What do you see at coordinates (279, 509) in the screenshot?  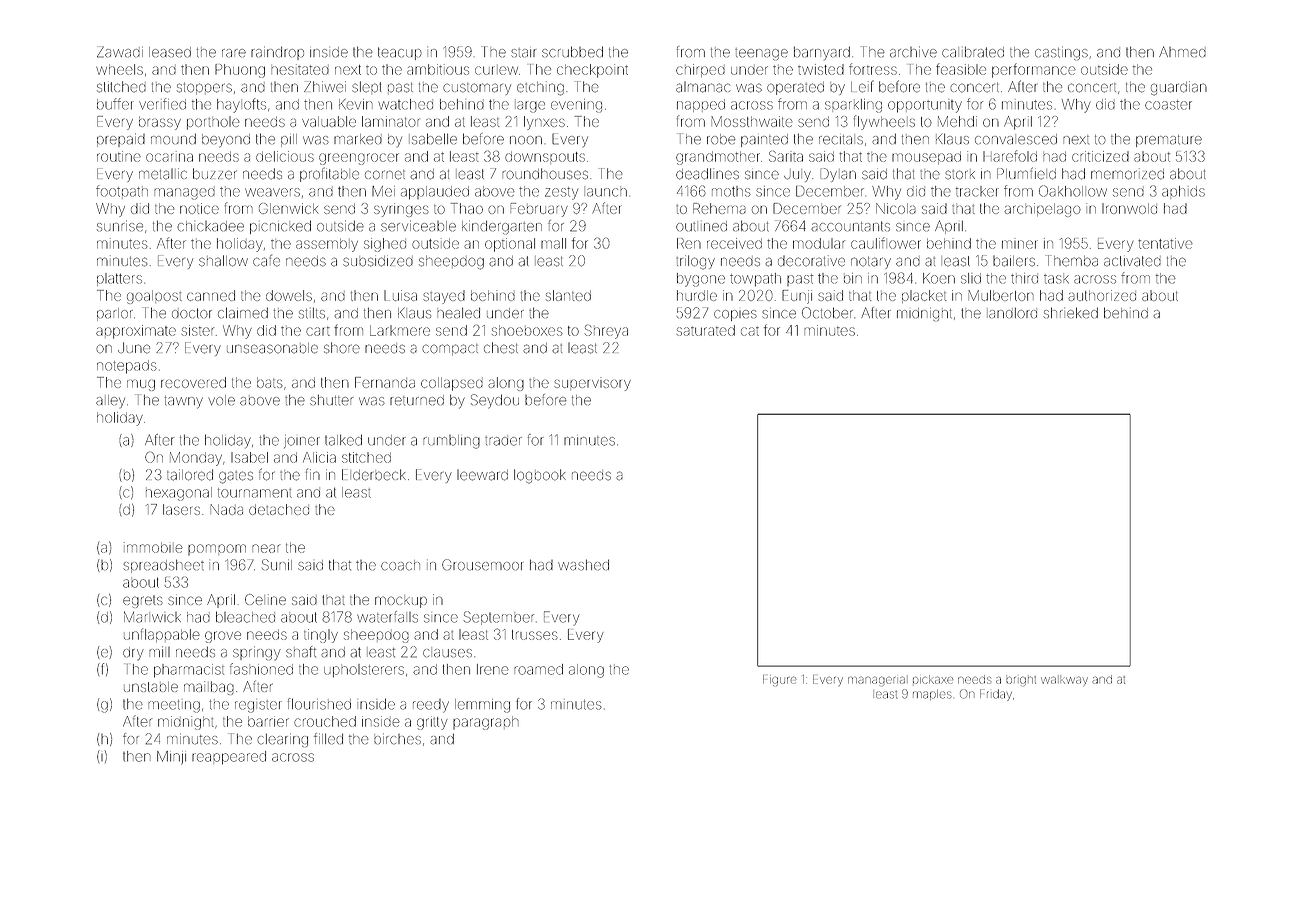 I see `detached` at bounding box center [279, 509].
